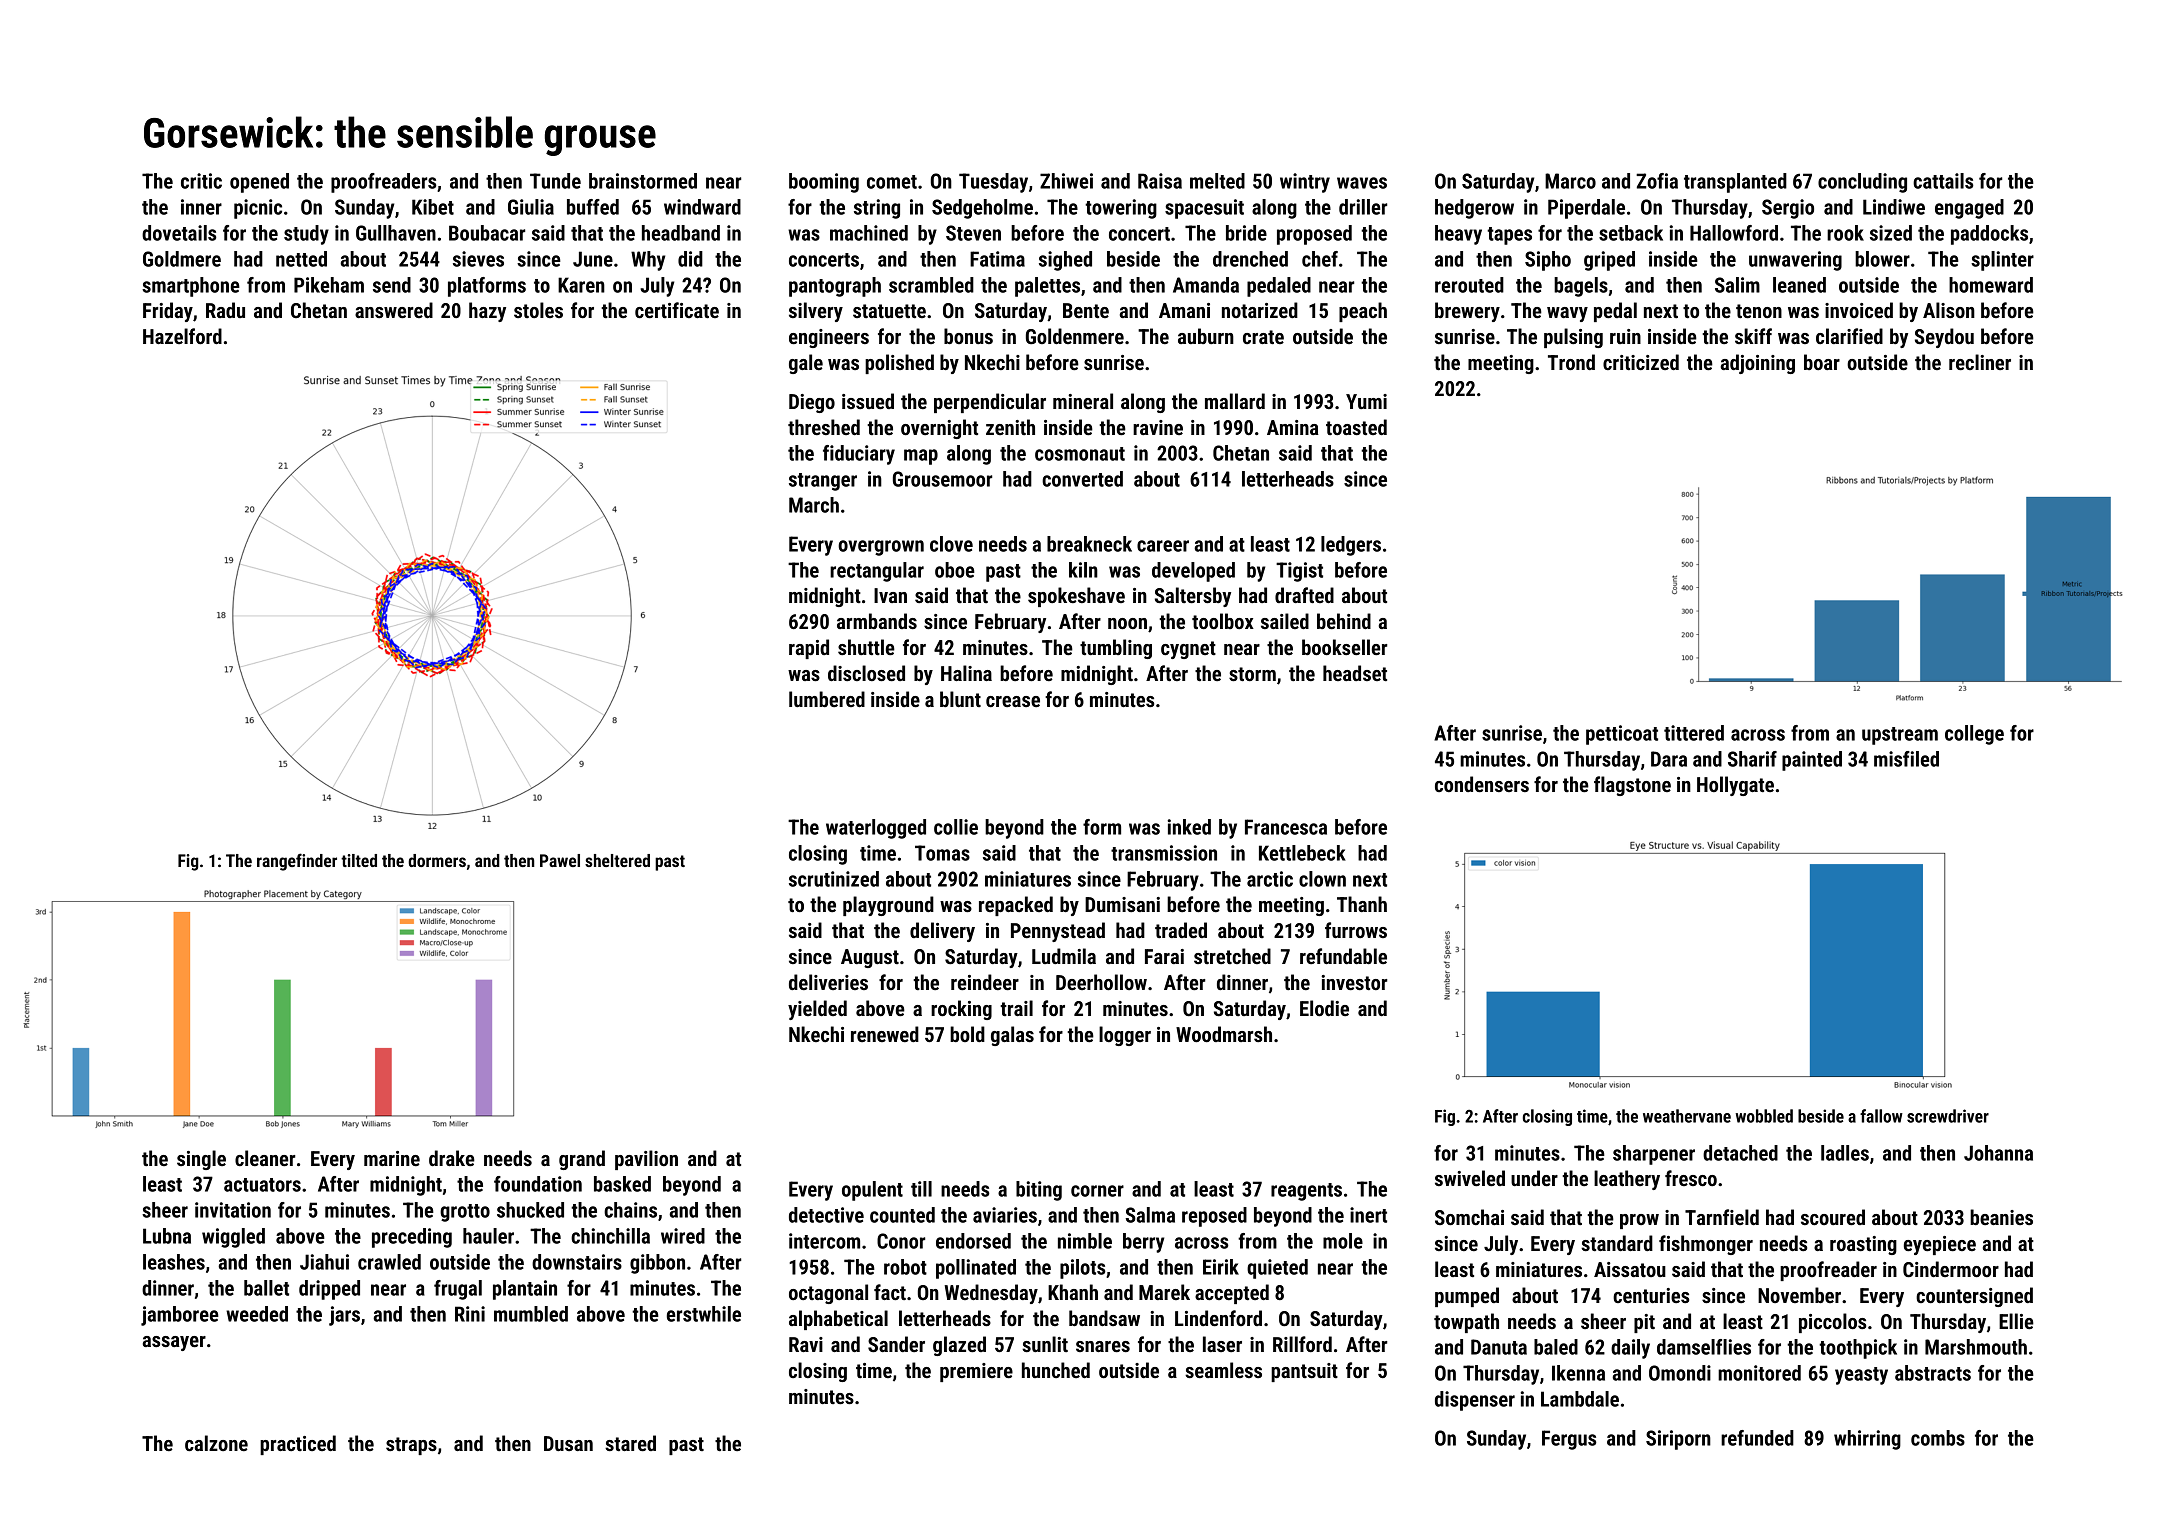 This screenshot has height=1539, width=2176. What do you see at coordinates (411, 1446) in the screenshot?
I see `straps` at bounding box center [411, 1446].
